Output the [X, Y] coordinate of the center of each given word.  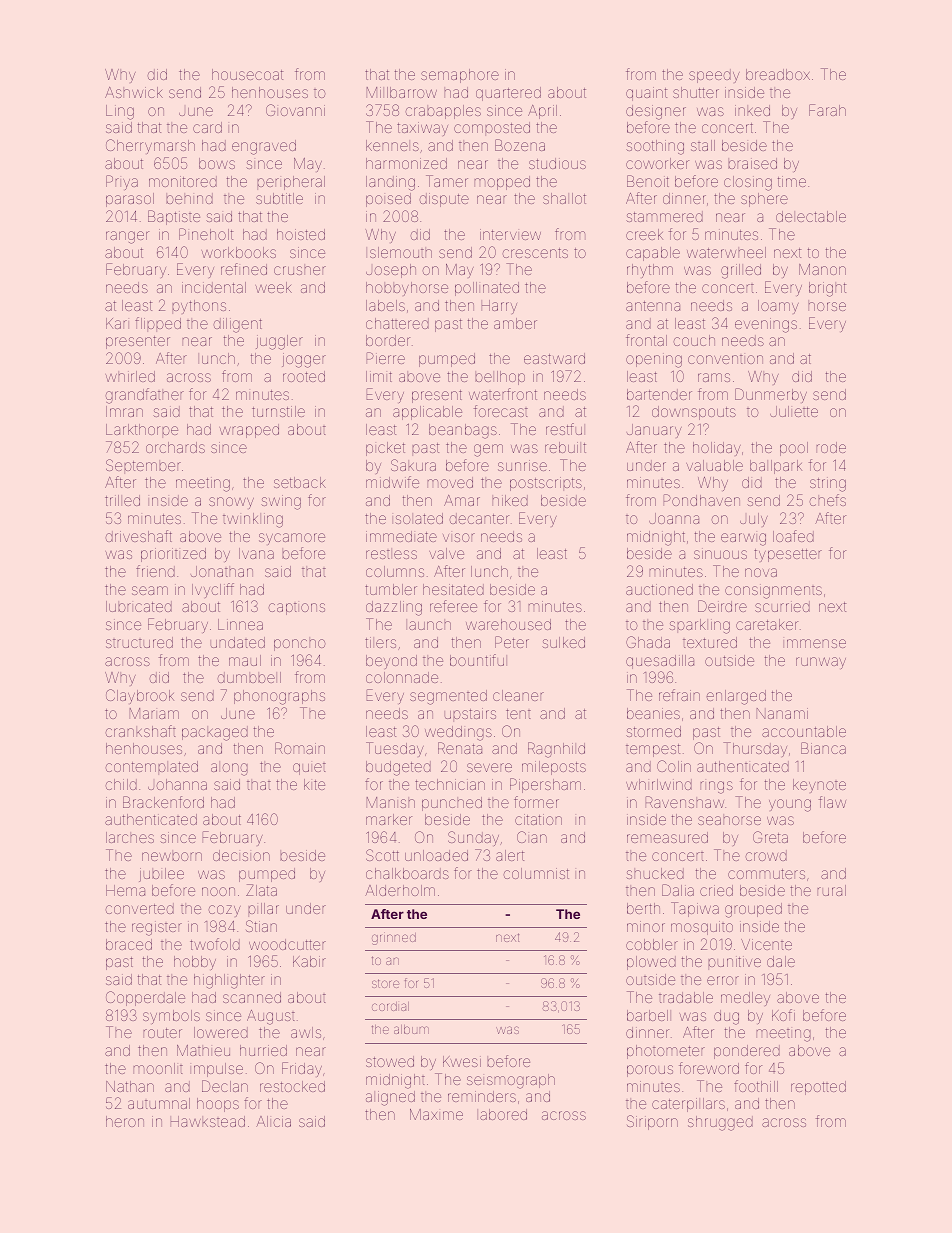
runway [821, 663]
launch [428, 624]
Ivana [256, 553]
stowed [390, 1061]
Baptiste [174, 217]
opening [654, 360]
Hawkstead [208, 1121]
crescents [535, 253]
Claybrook [140, 696]
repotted [818, 1088]
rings [716, 787]
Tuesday [395, 749]
